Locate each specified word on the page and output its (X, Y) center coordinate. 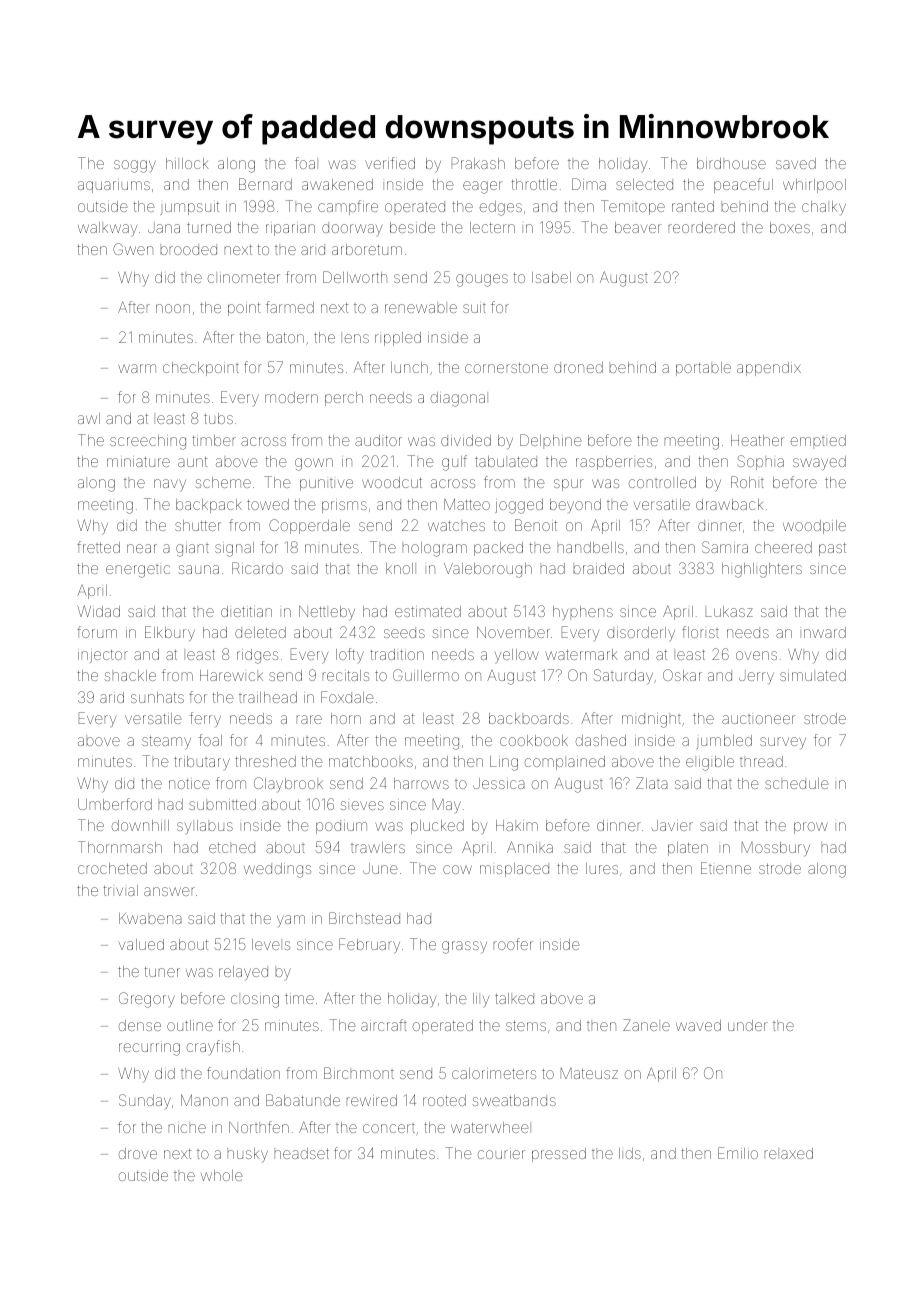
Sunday (145, 1101)
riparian (290, 230)
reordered (702, 227)
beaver (638, 227)
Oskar (682, 675)
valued (141, 944)
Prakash (478, 163)
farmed (290, 307)
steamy (166, 743)
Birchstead (364, 918)
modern (291, 397)
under (747, 1025)
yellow (516, 656)
